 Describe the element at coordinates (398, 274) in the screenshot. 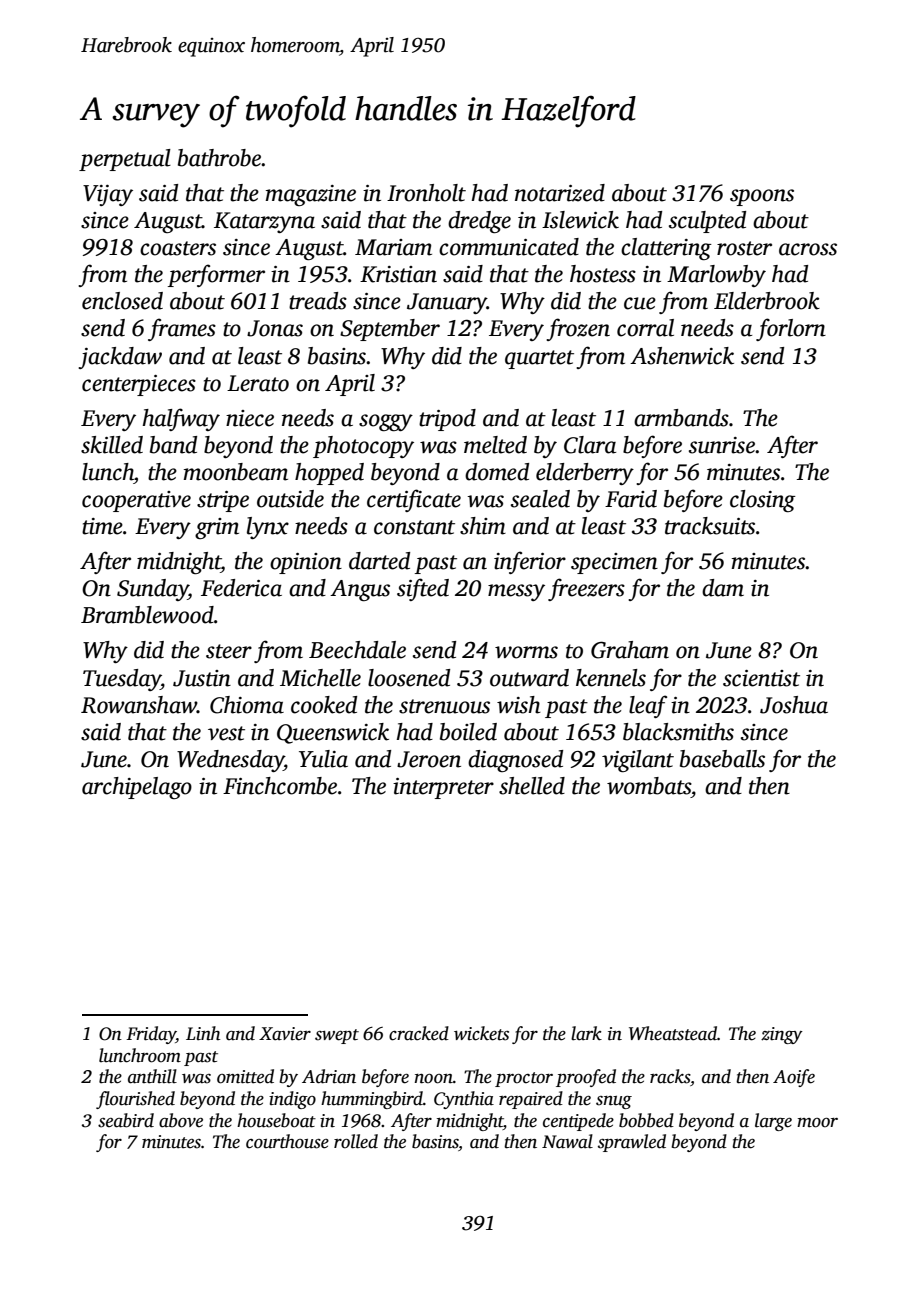

I see `Kristian` at that location.
